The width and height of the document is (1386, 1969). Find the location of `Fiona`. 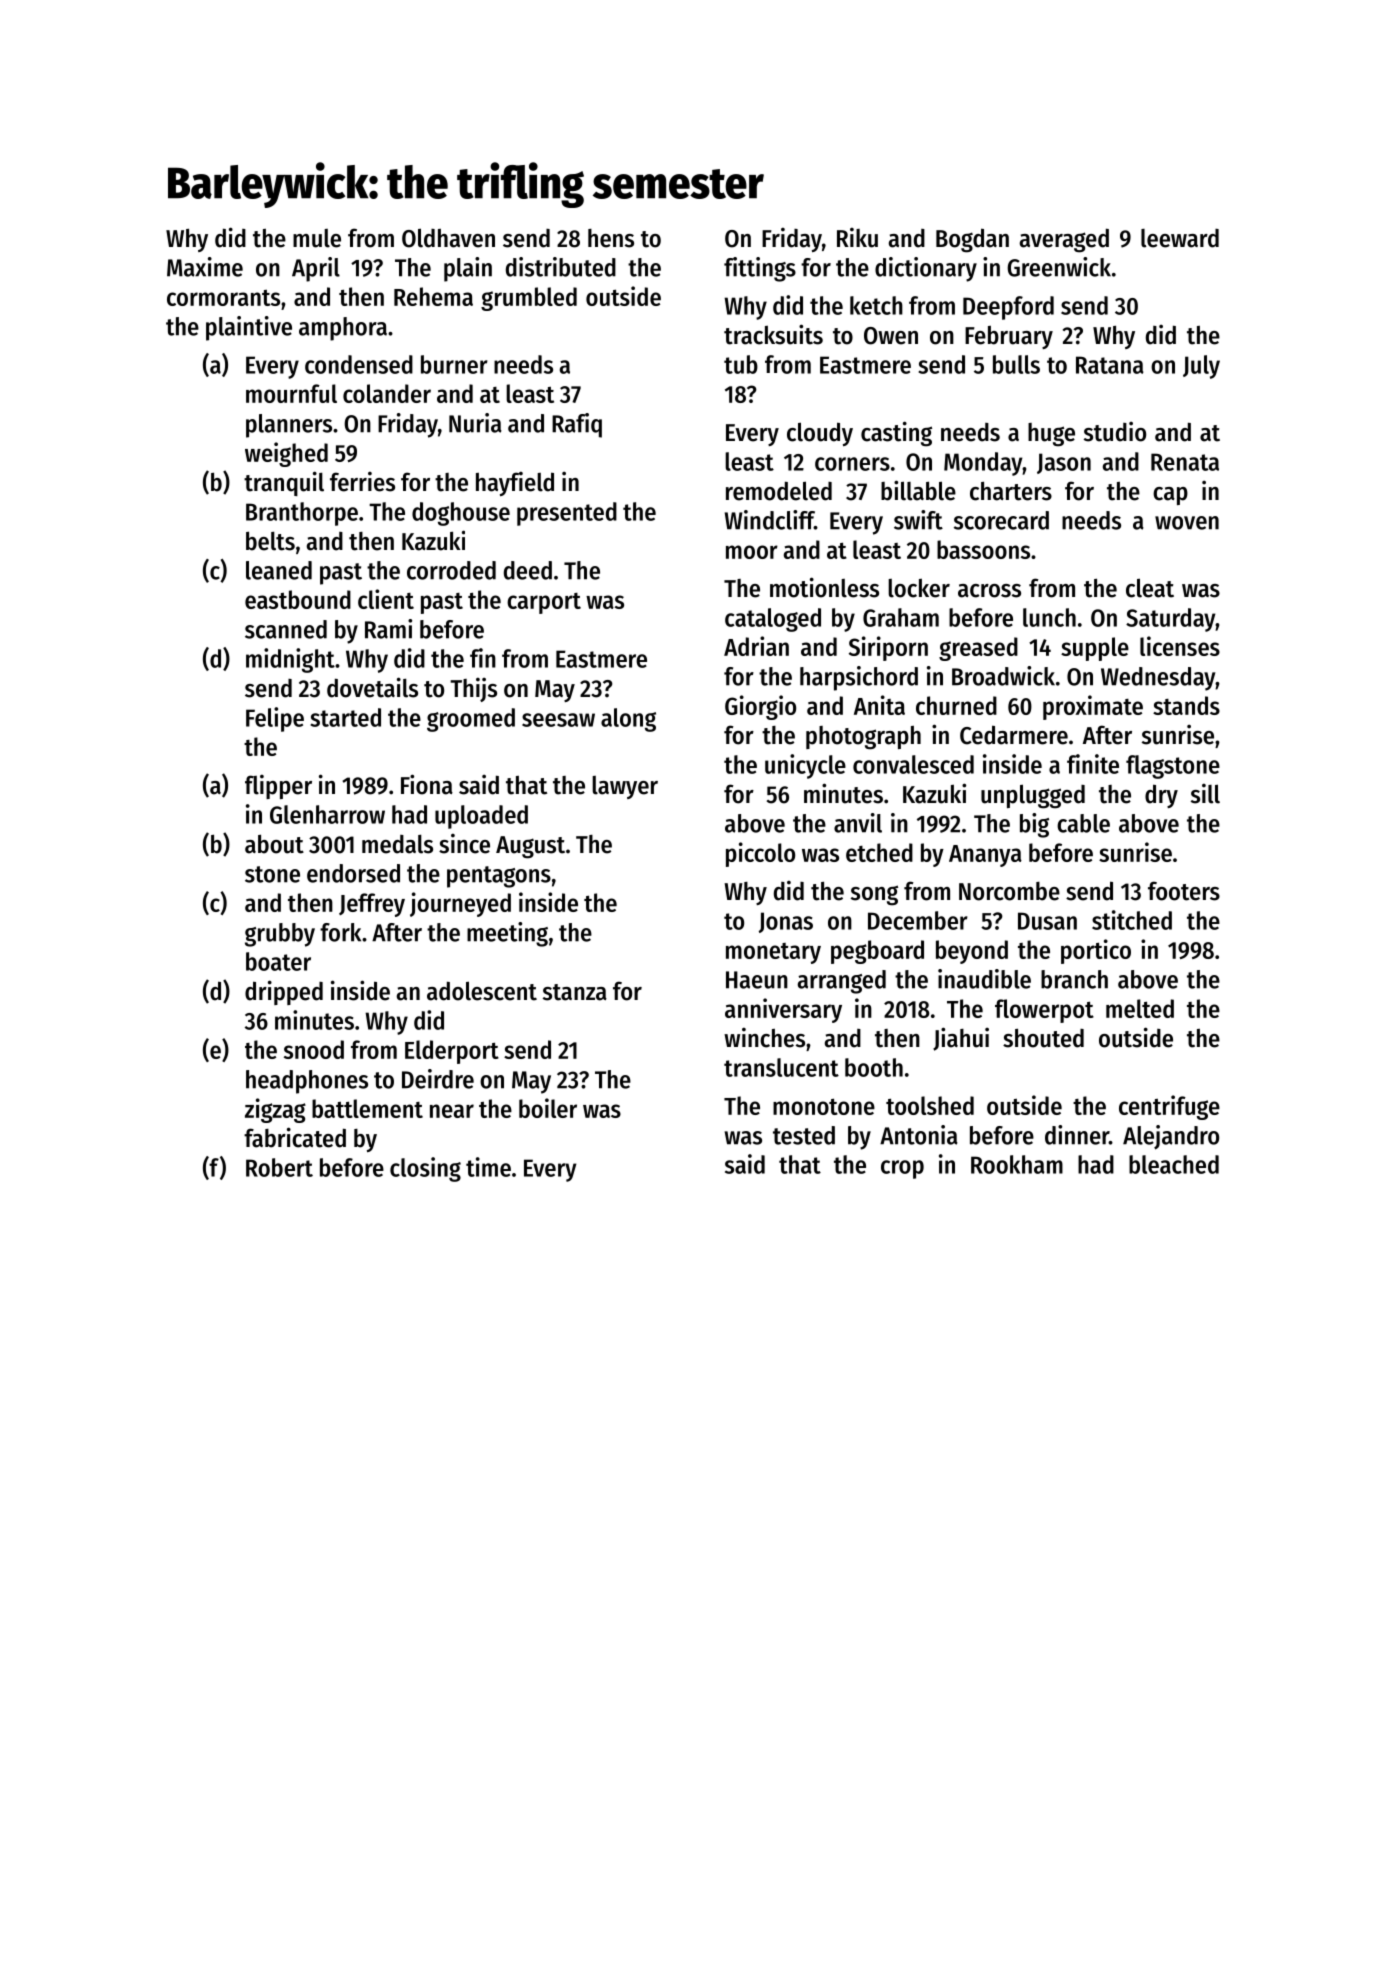

Fiona is located at coordinates (427, 784).
